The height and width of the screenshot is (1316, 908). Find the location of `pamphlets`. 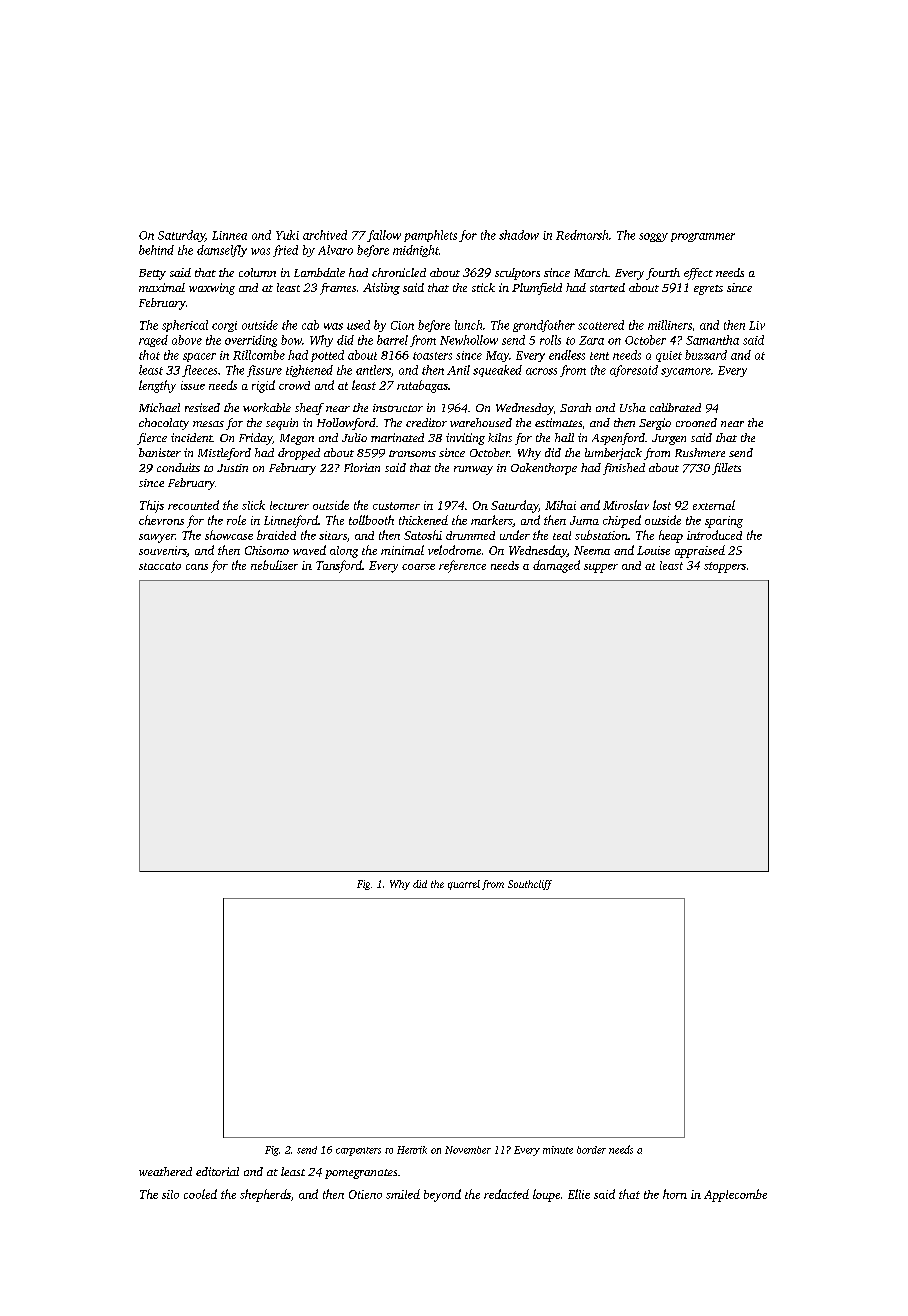

pamphlets is located at coordinates (430, 236).
